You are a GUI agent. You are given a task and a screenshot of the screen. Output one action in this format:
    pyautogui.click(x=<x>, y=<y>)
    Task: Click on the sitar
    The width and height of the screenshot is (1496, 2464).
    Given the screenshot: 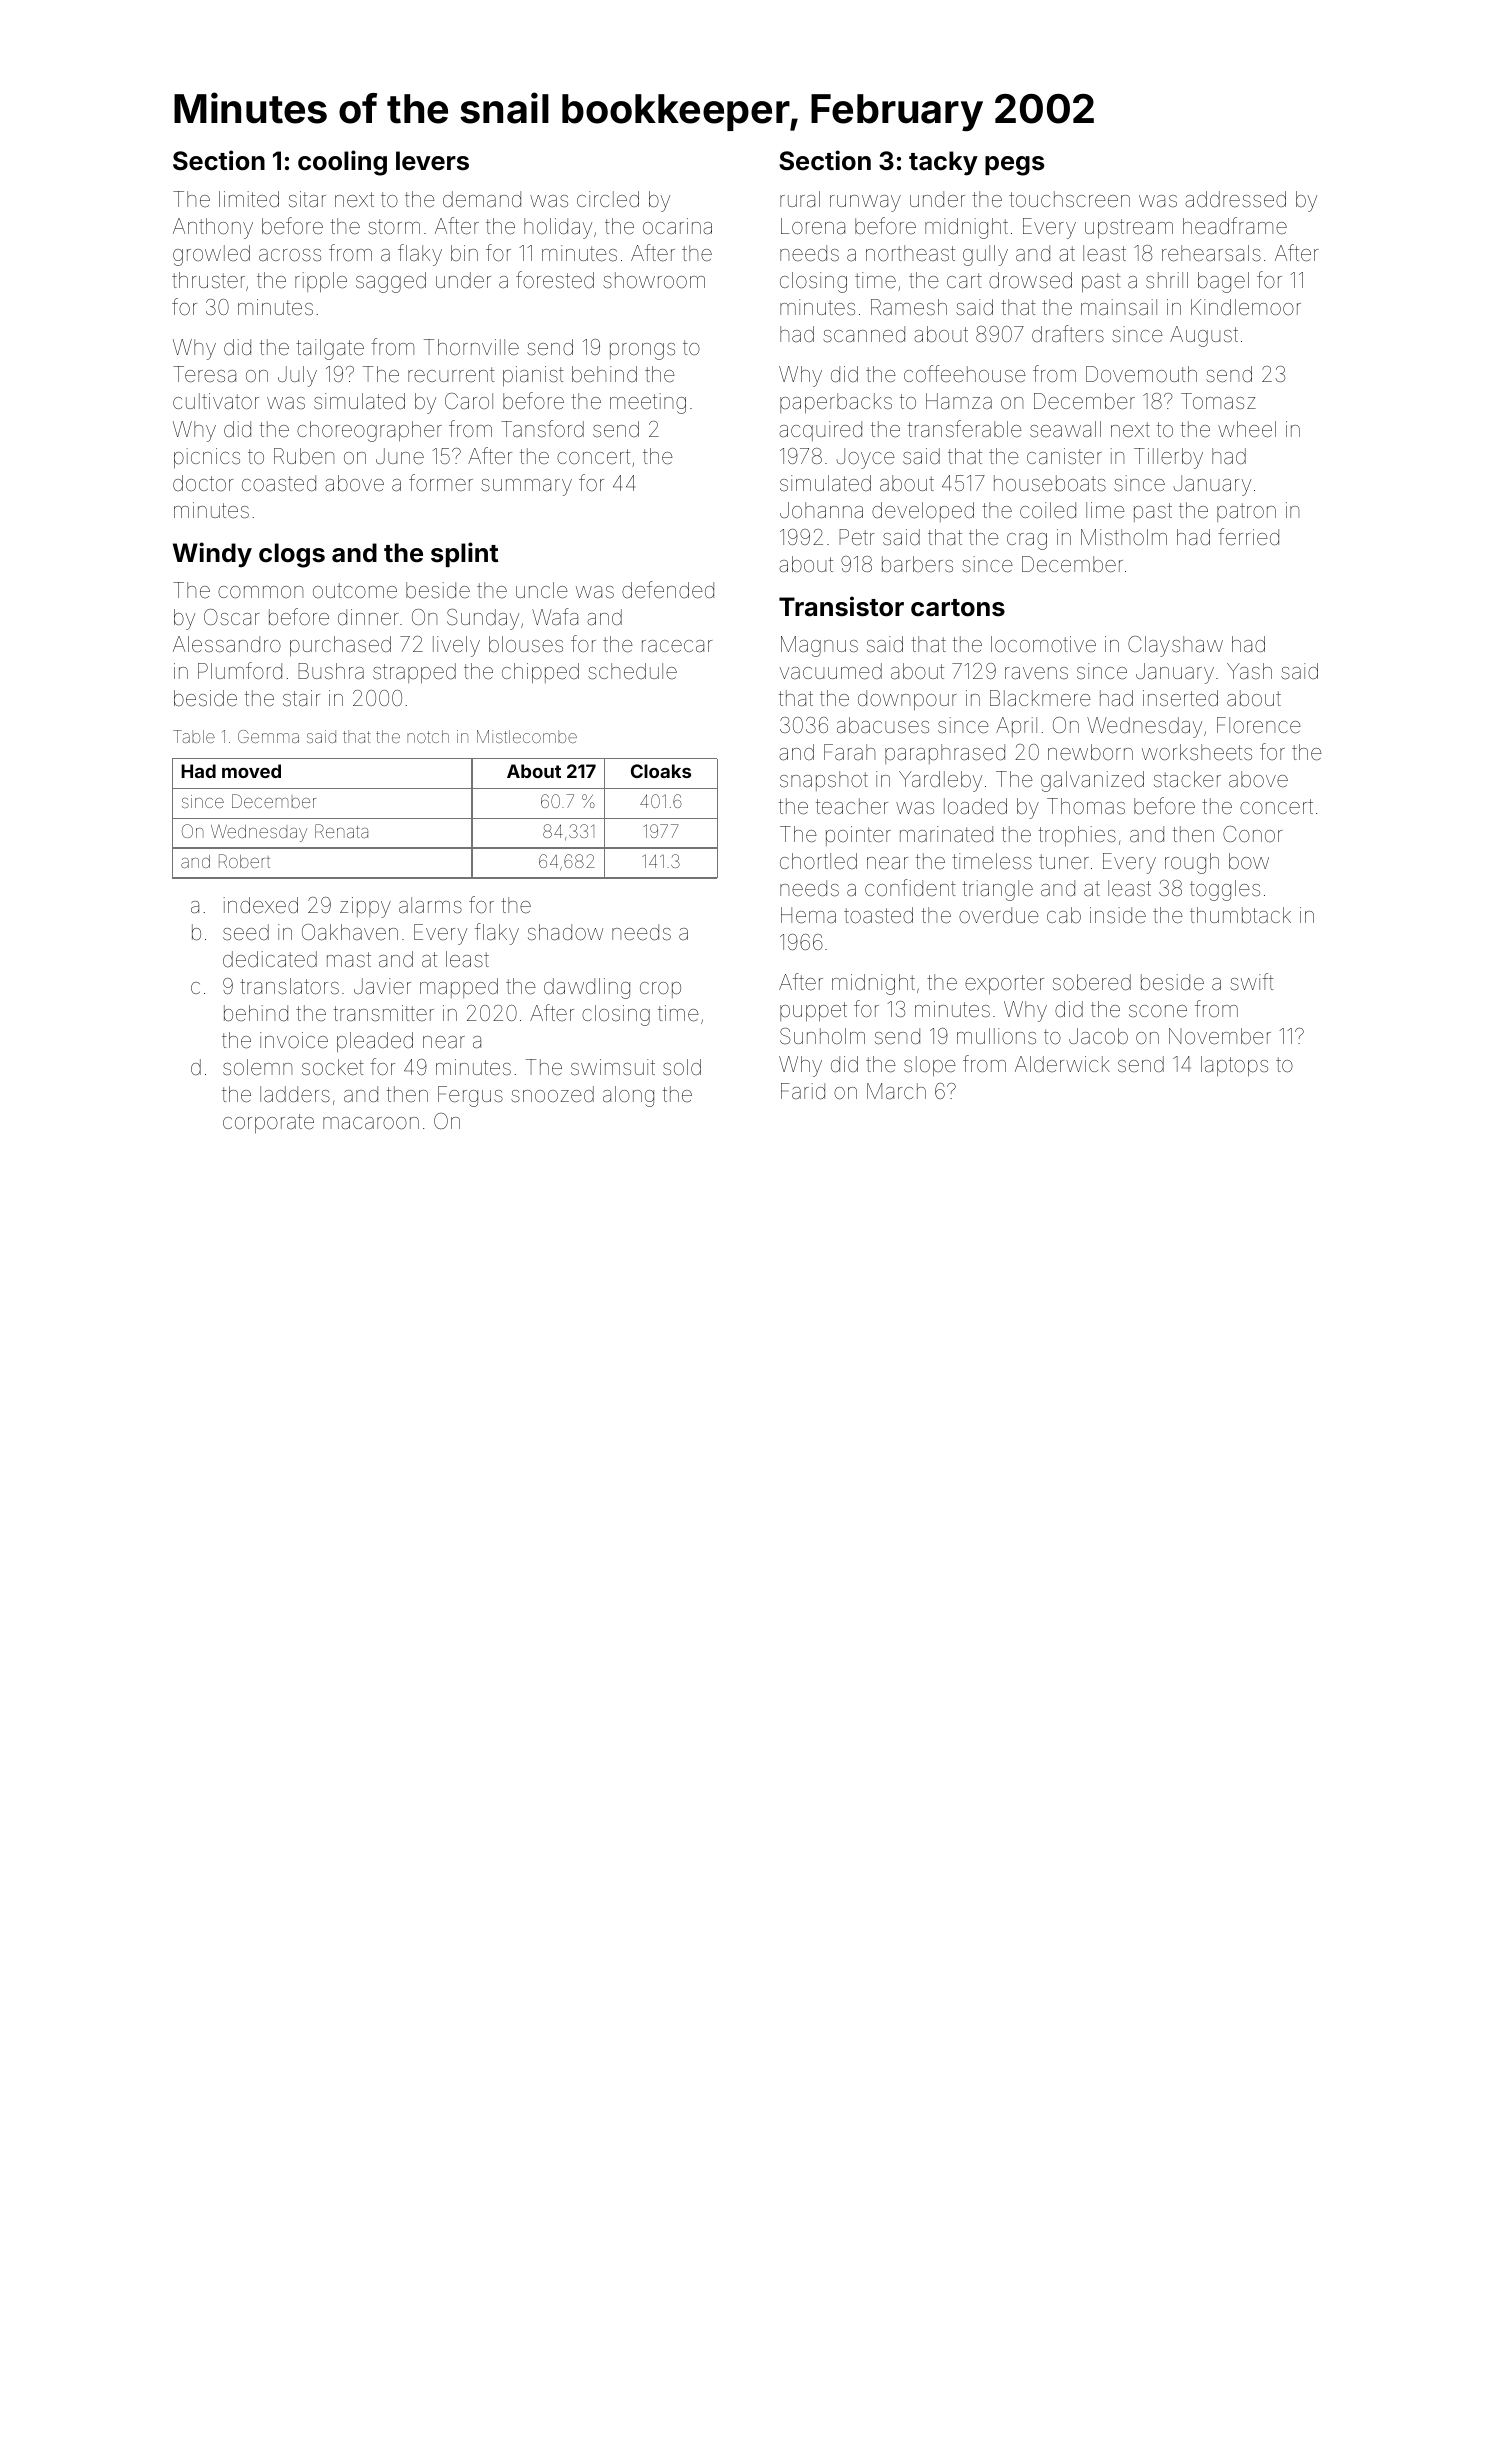 What is the action you would take?
    pyautogui.click(x=307, y=199)
